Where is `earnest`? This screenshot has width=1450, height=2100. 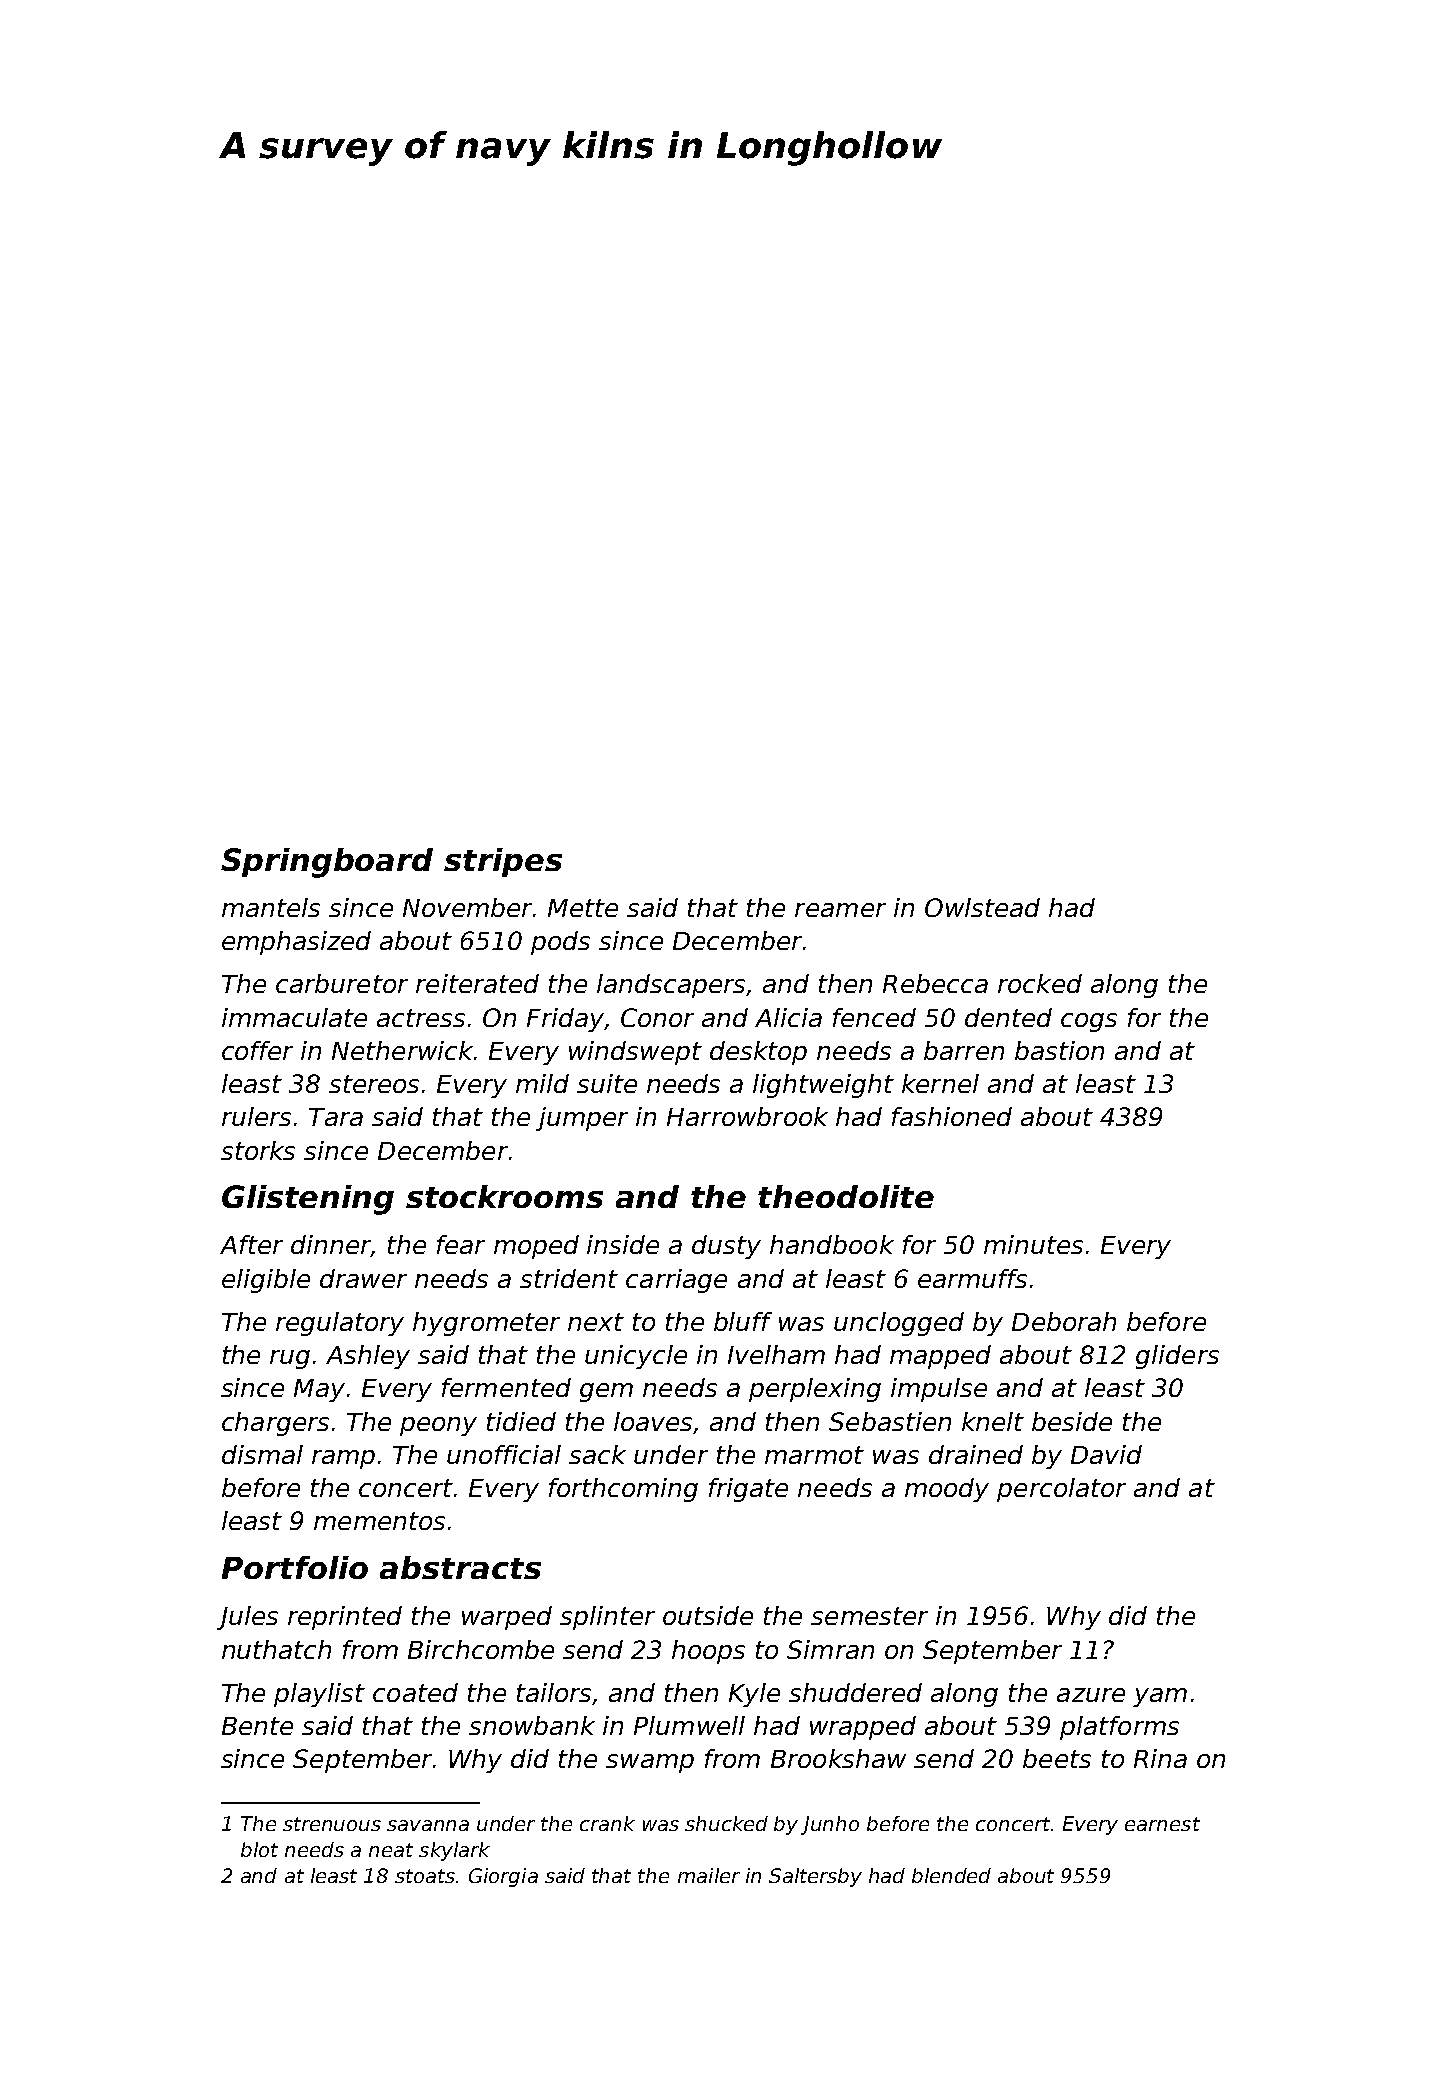
earnest is located at coordinates (1162, 1824).
